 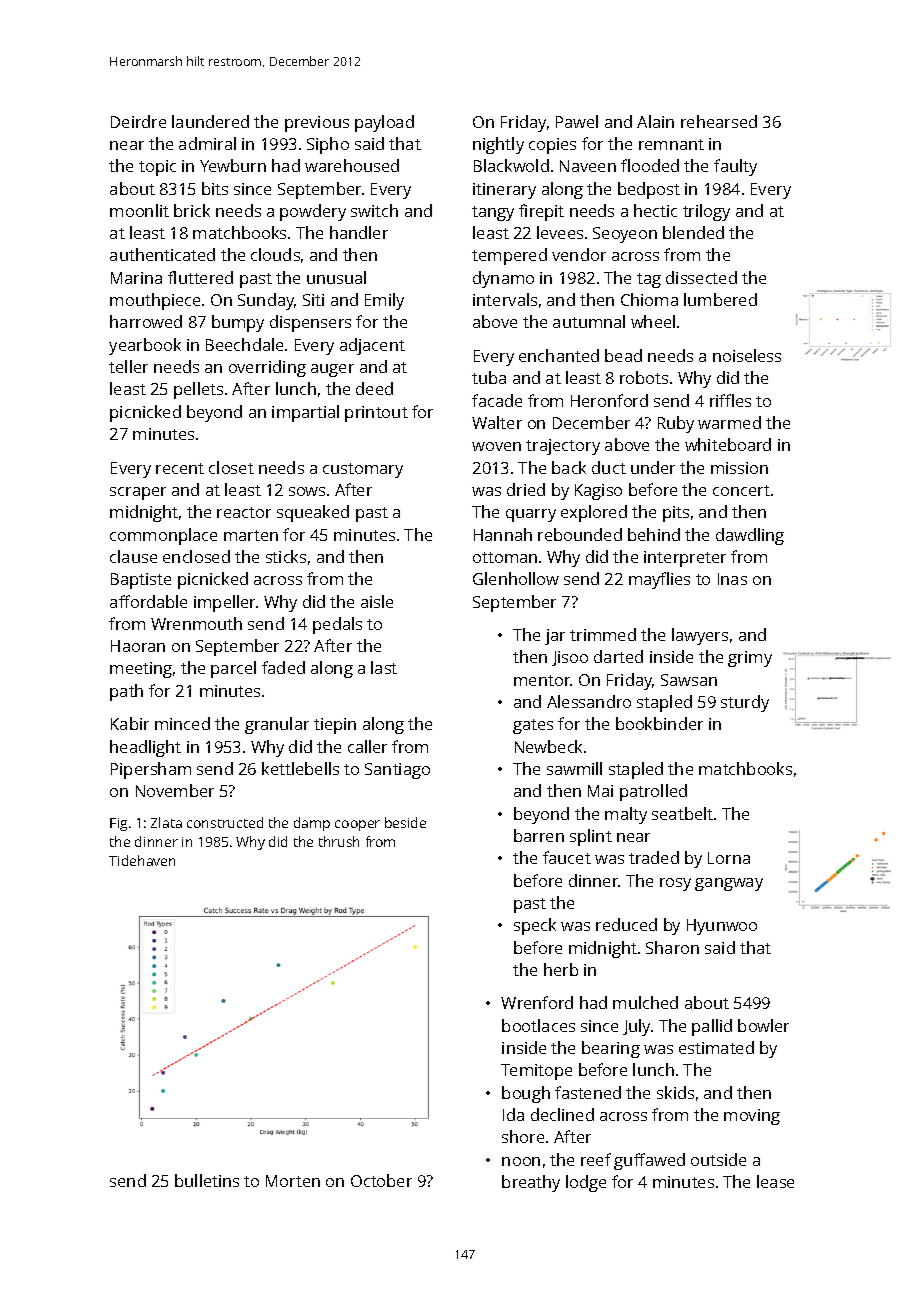 What do you see at coordinates (526, 1094) in the screenshot?
I see `bough` at bounding box center [526, 1094].
